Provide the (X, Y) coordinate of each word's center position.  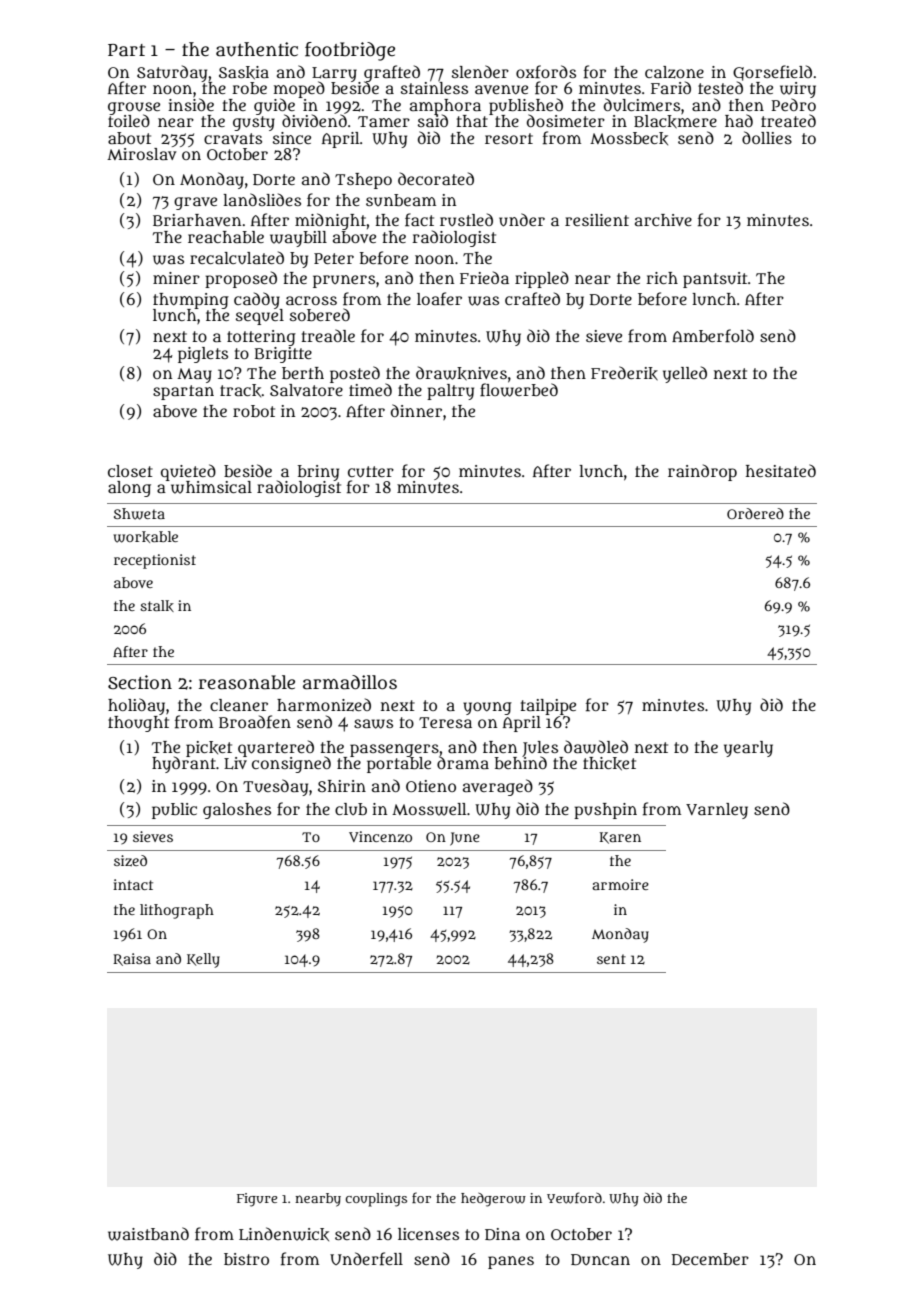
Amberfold (713, 336)
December (710, 1259)
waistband (148, 1234)
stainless (434, 87)
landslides (262, 199)
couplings (376, 1200)
